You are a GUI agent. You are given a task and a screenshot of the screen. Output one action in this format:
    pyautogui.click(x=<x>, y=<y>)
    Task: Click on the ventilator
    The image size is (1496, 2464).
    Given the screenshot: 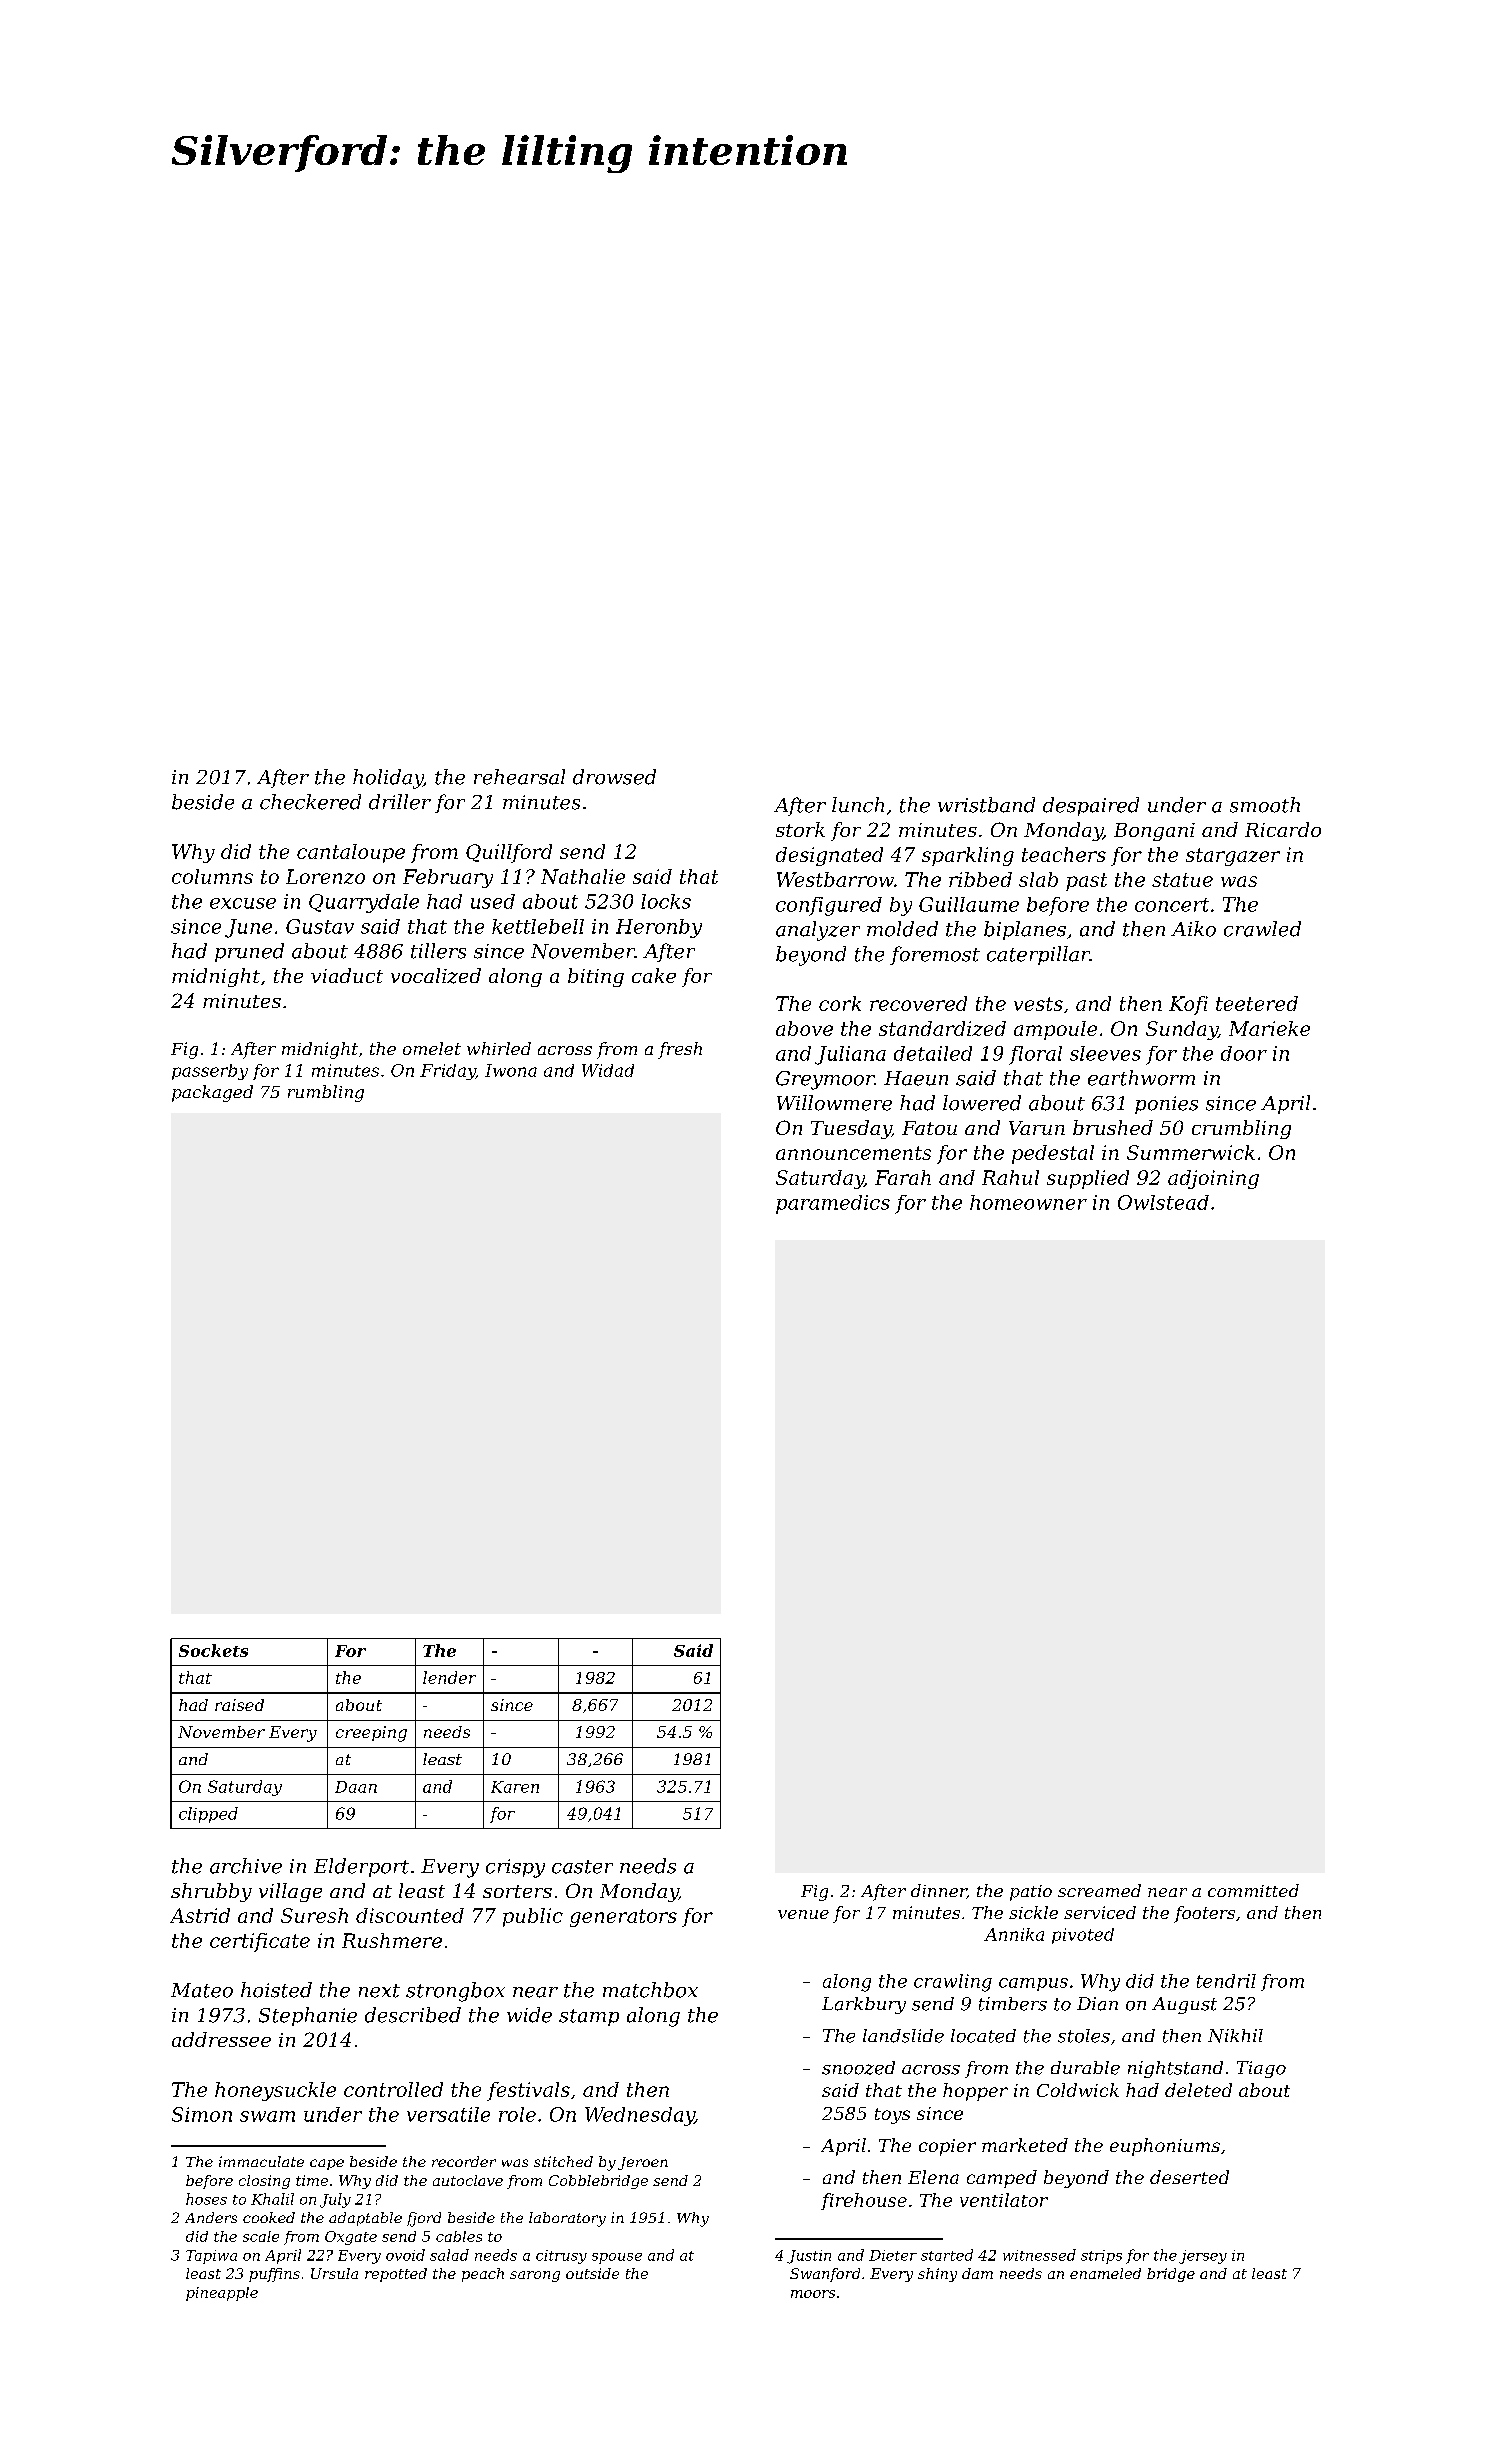 What is the action you would take?
    pyautogui.click(x=1004, y=2200)
